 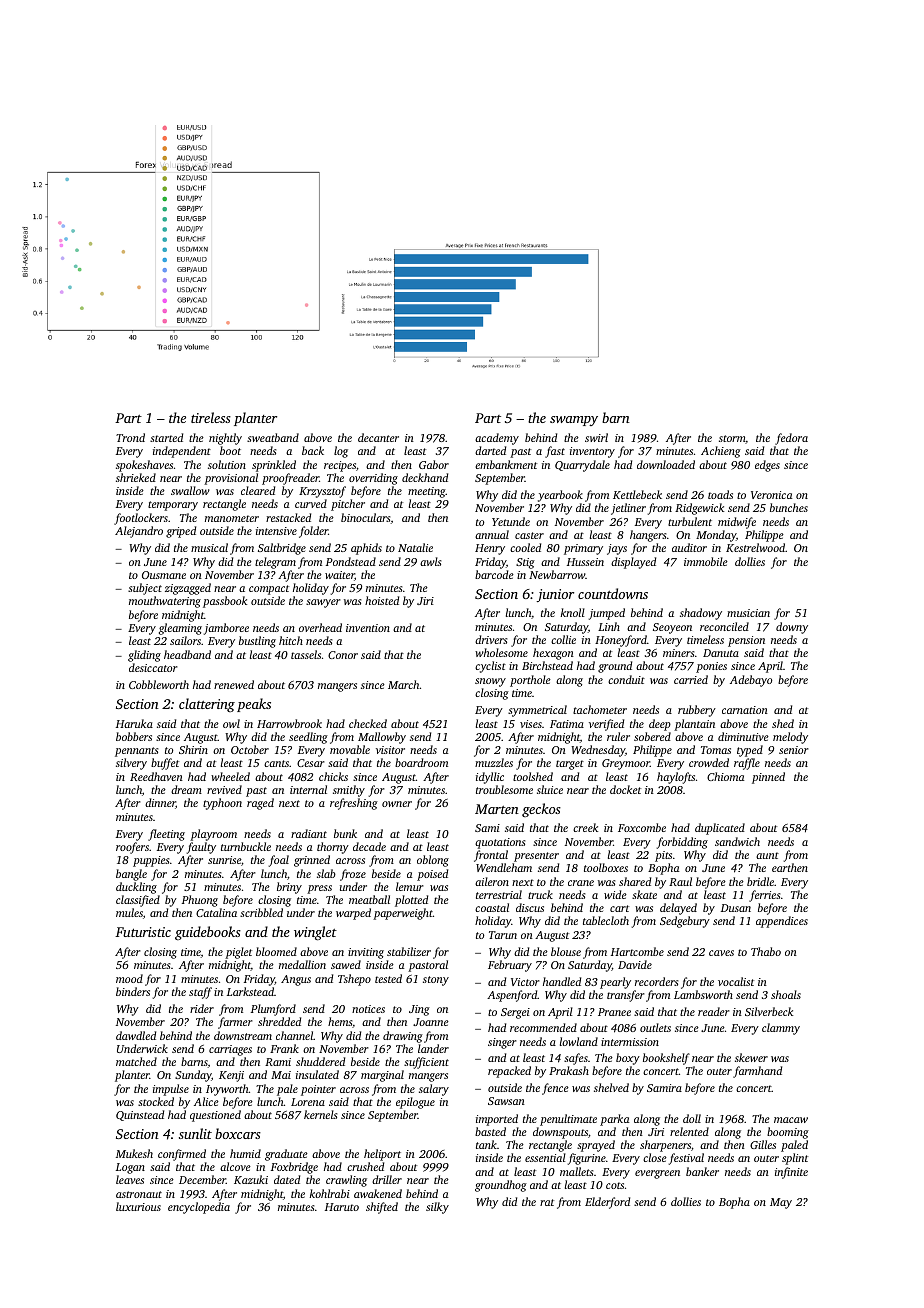 What do you see at coordinates (786, 994) in the page?
I see `shoals` at bounding box center [786, 994].
